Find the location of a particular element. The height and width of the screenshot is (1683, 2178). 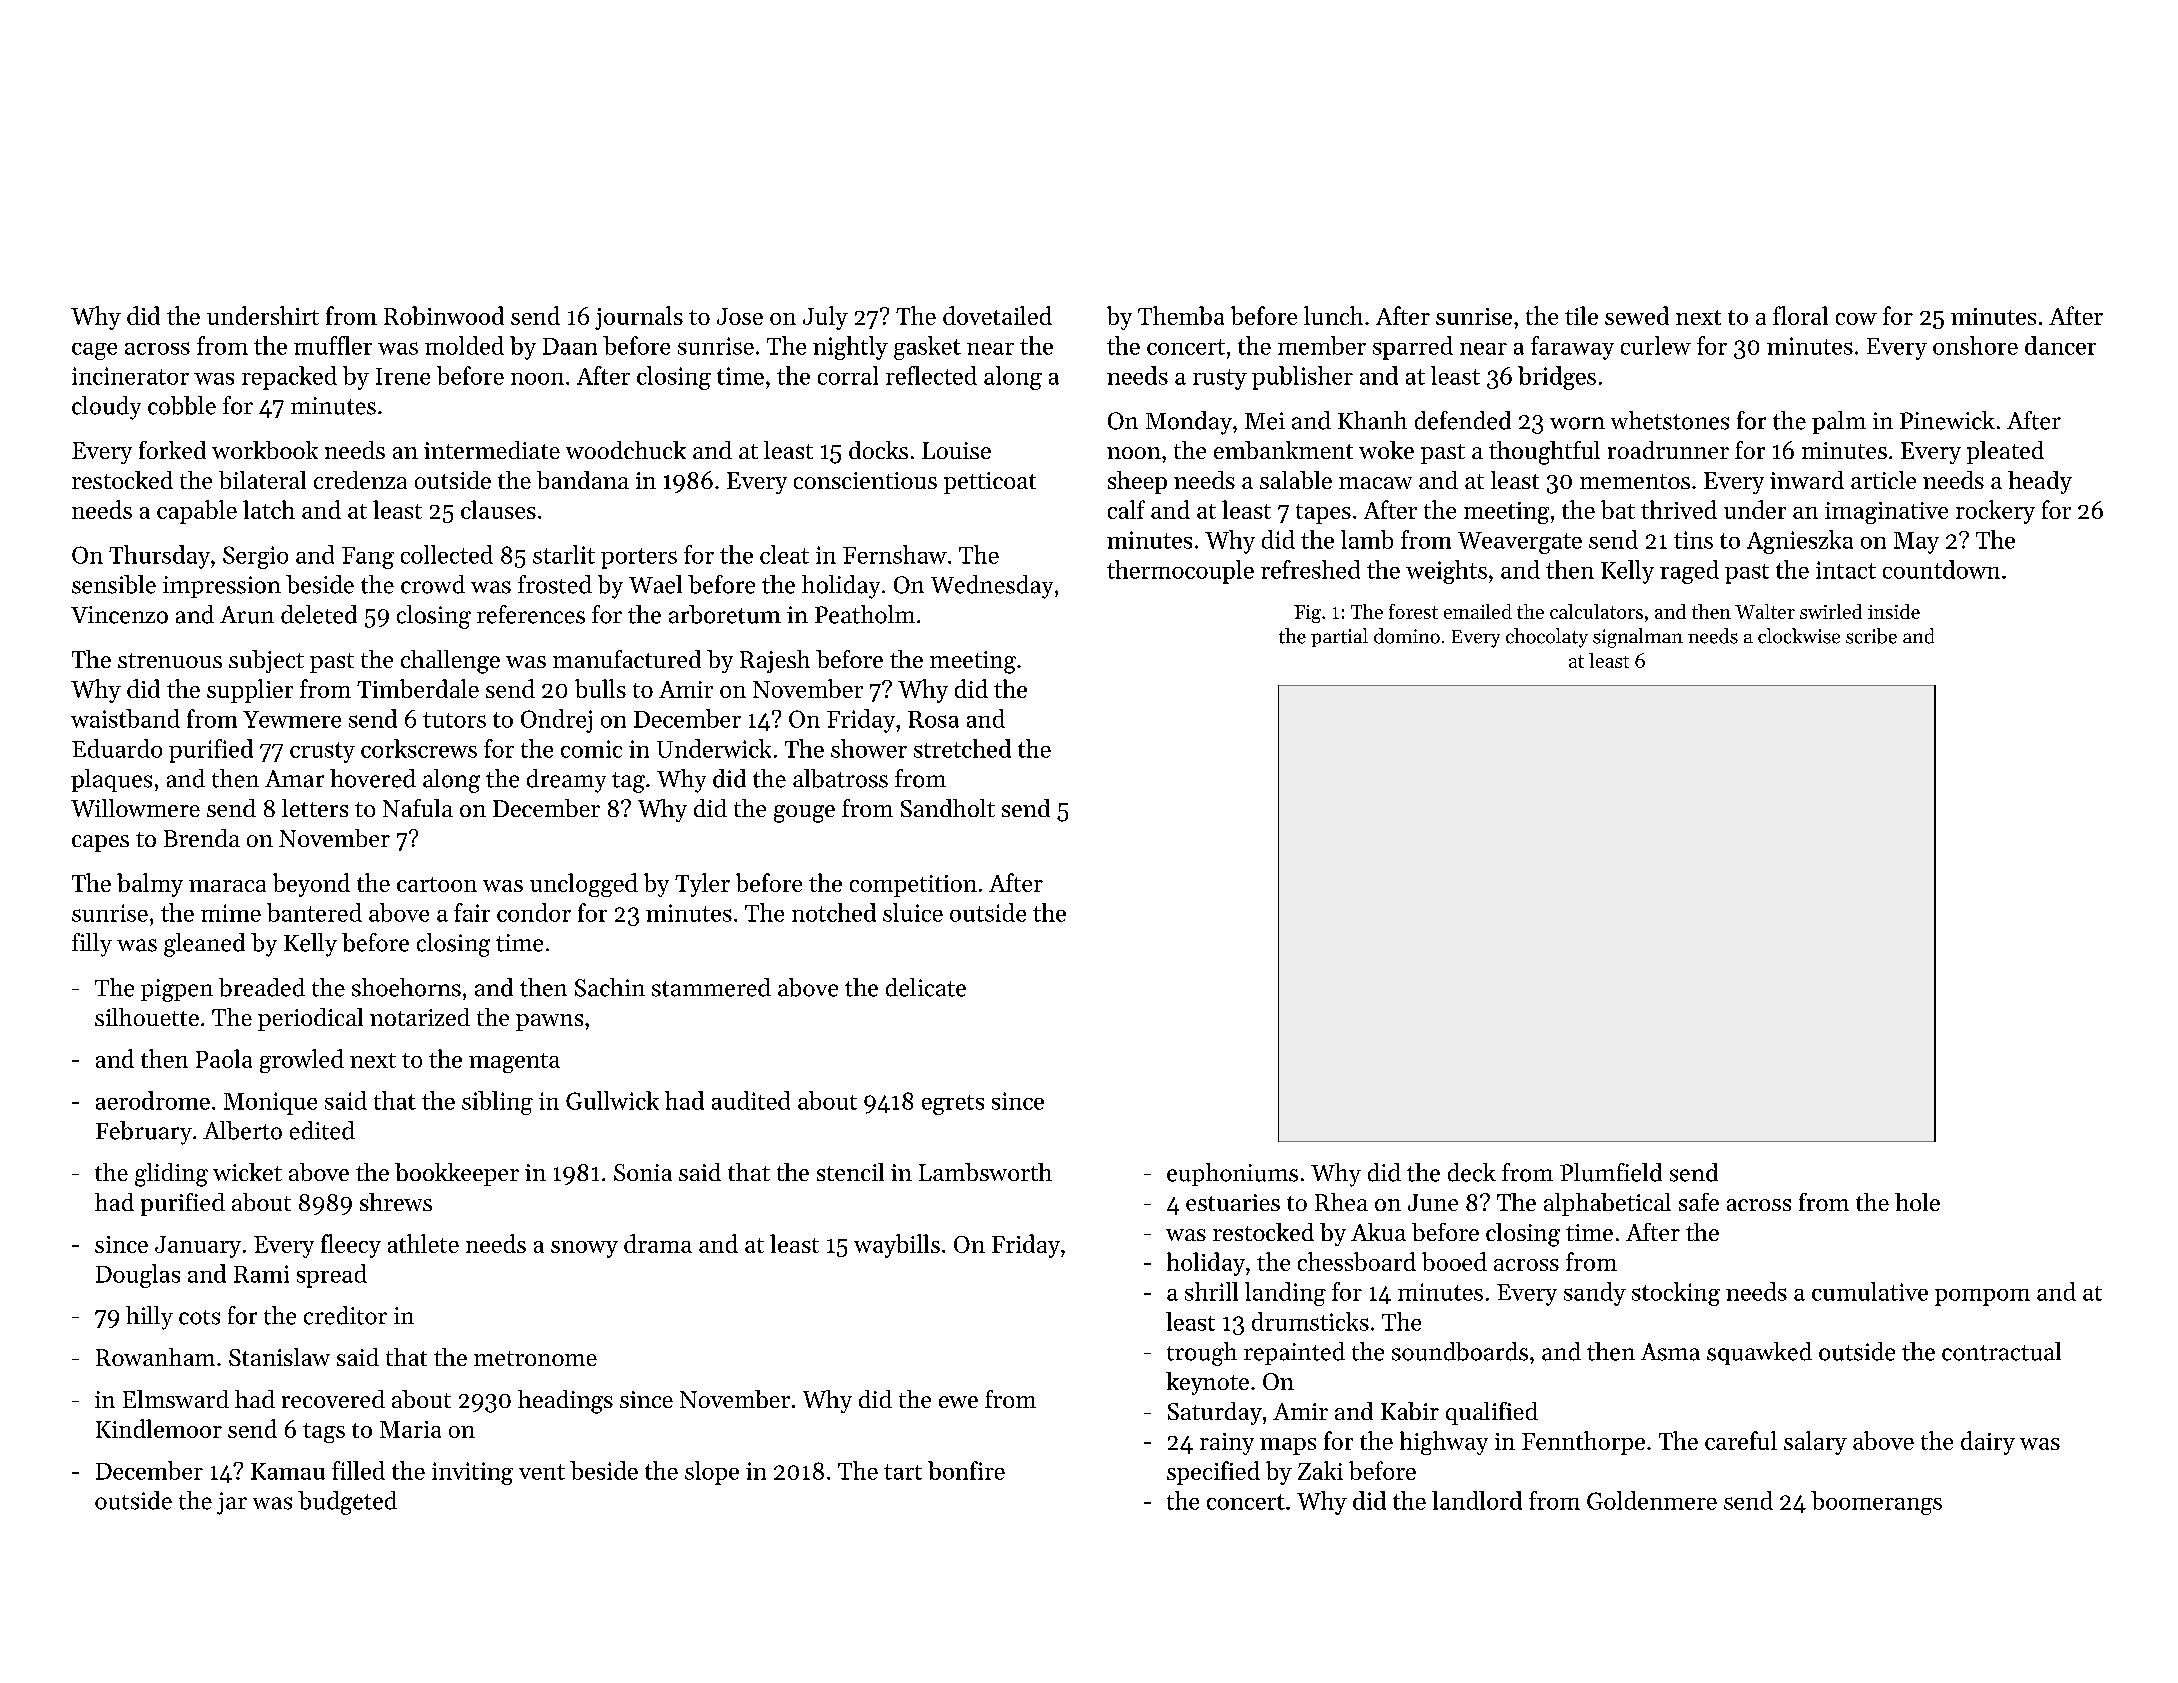

audited is located at coordinates (751, 1100).
